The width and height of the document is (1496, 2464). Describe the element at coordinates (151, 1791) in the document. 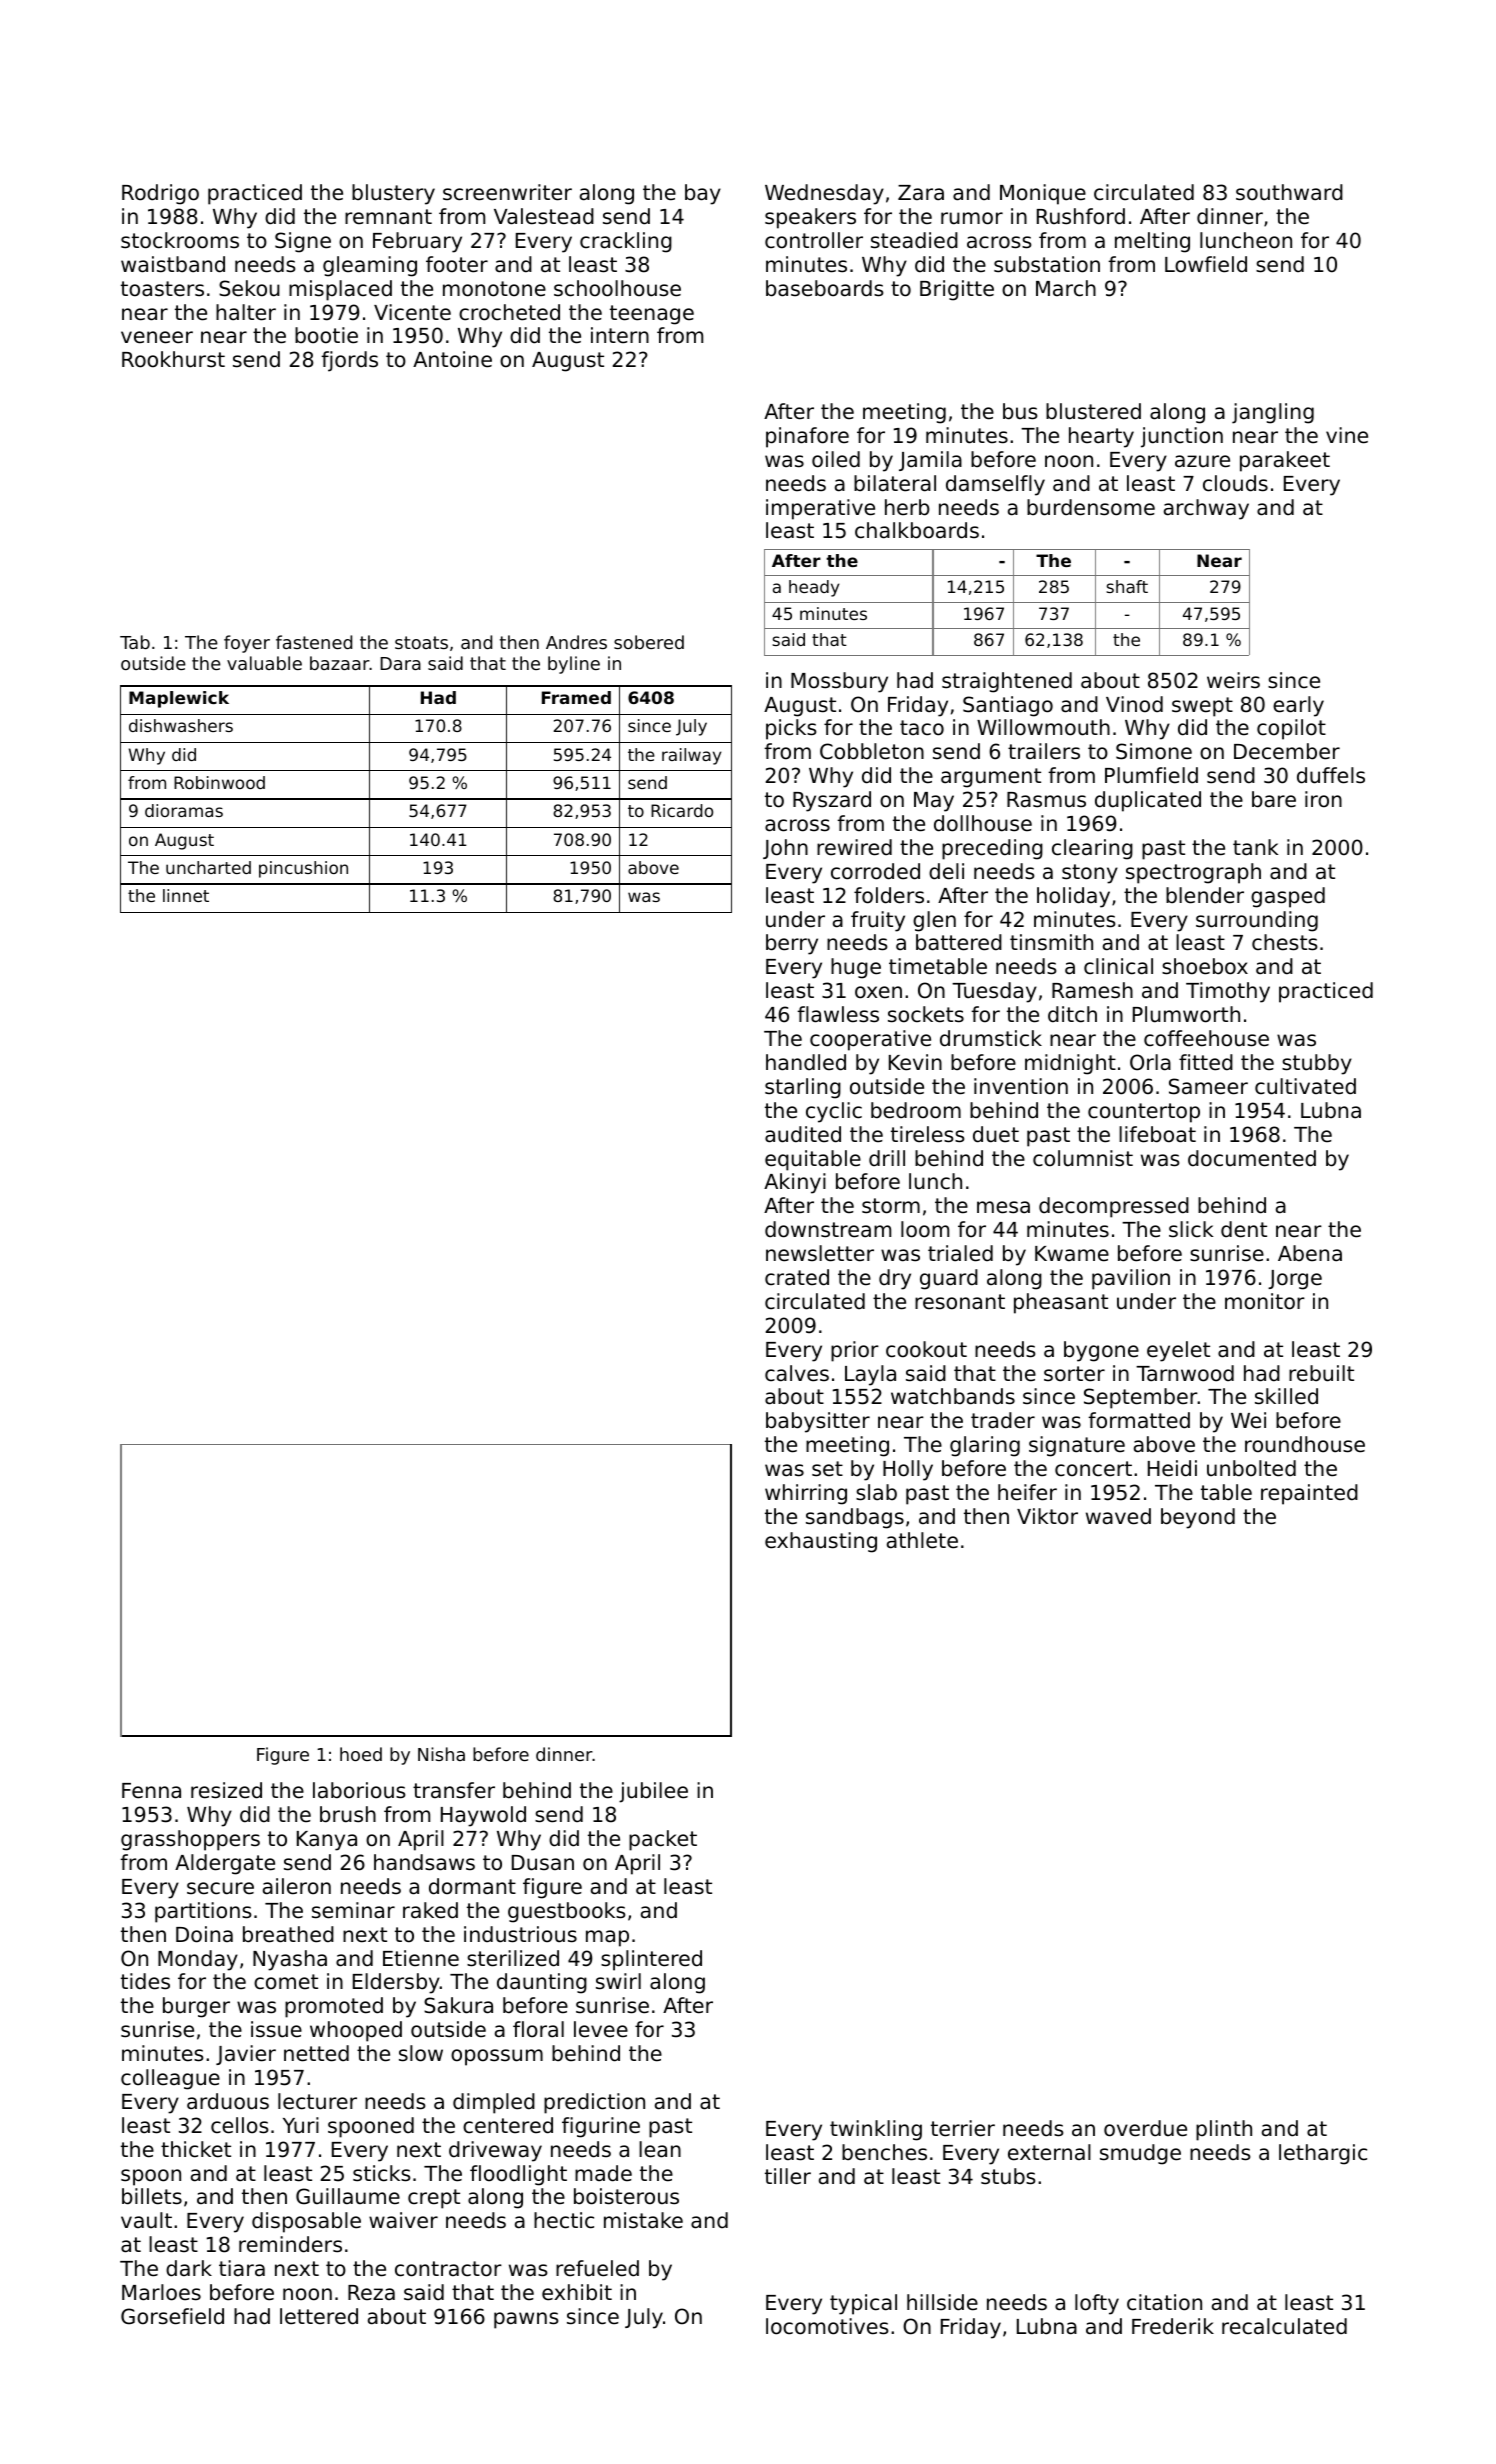

I see `Fenna` at that location.
